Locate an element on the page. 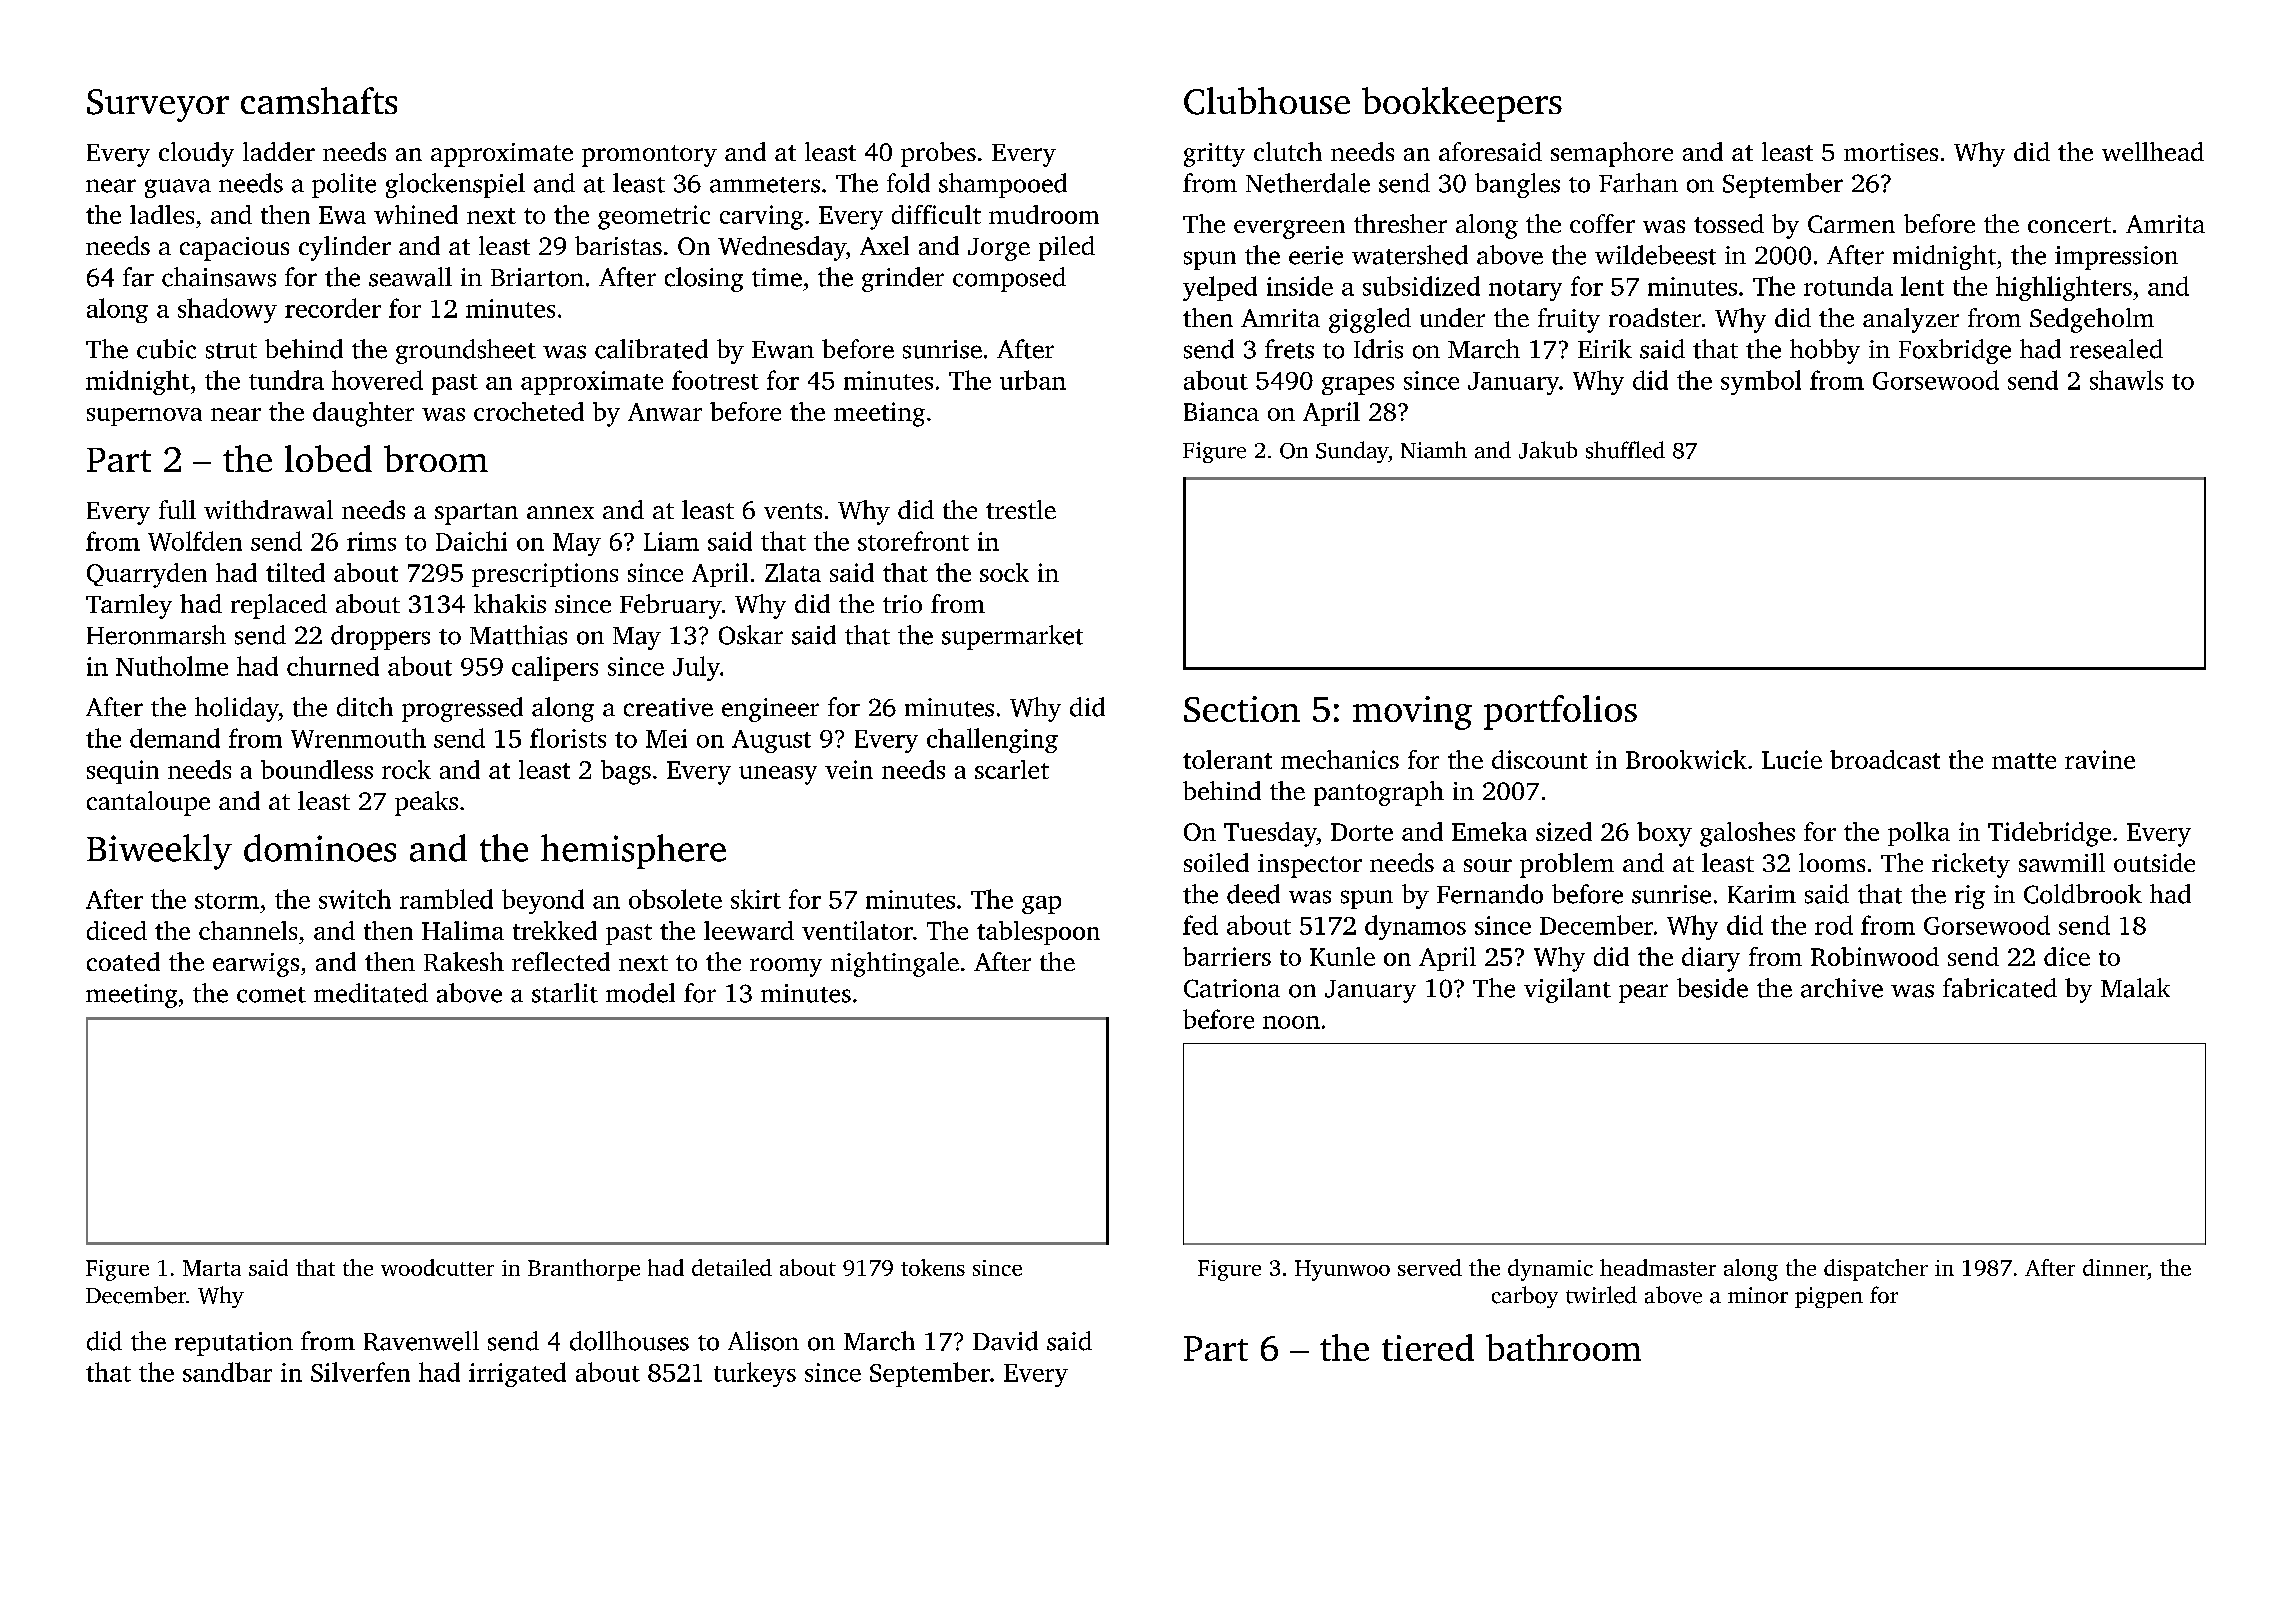  meditated is located at coordinates (371, 993).
